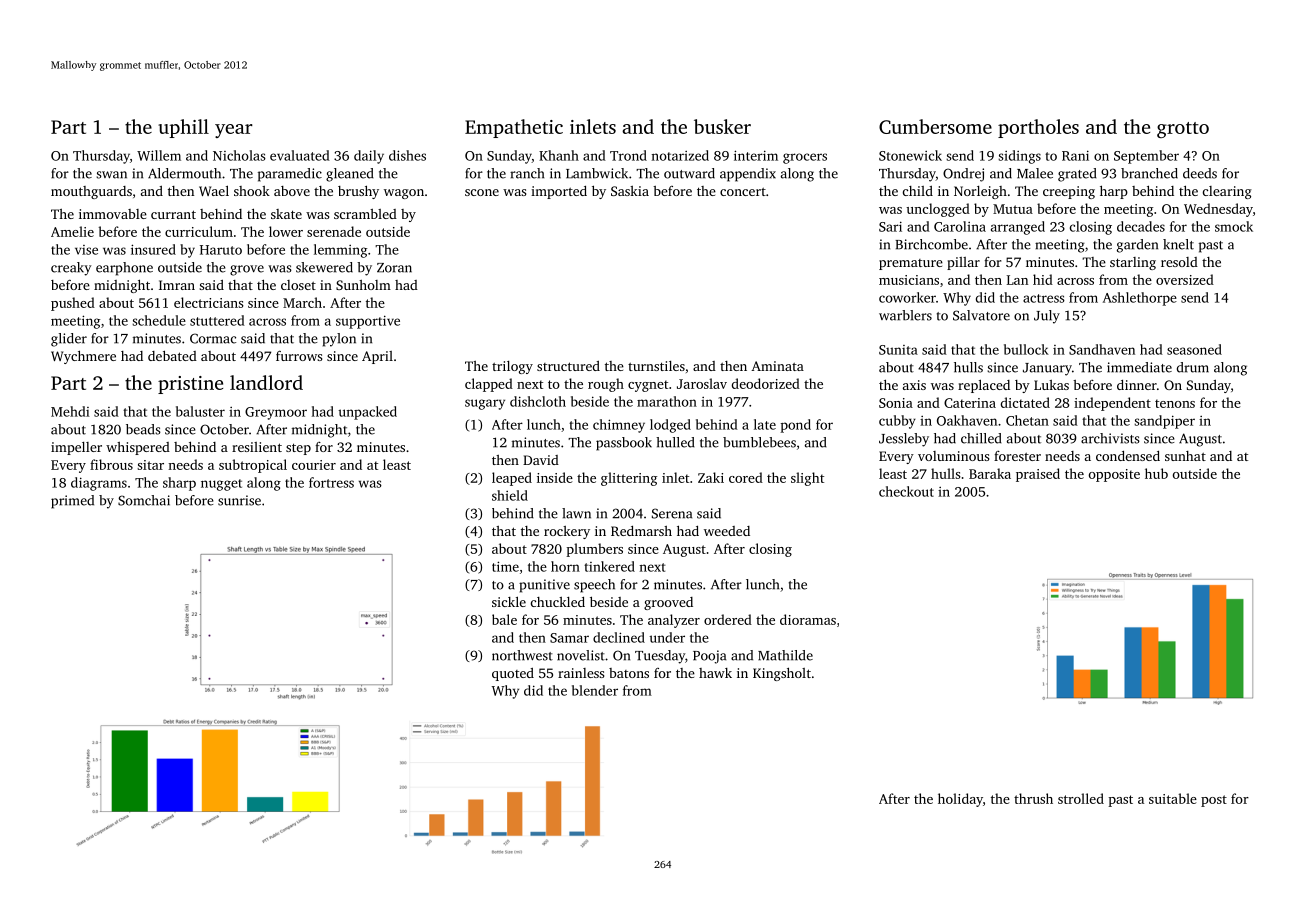 Image resolution: width=1308 pixels, height=924 pixels. Describe the element at coordinates (960, 800) in the screenshot. I see `holiday` at that location.
